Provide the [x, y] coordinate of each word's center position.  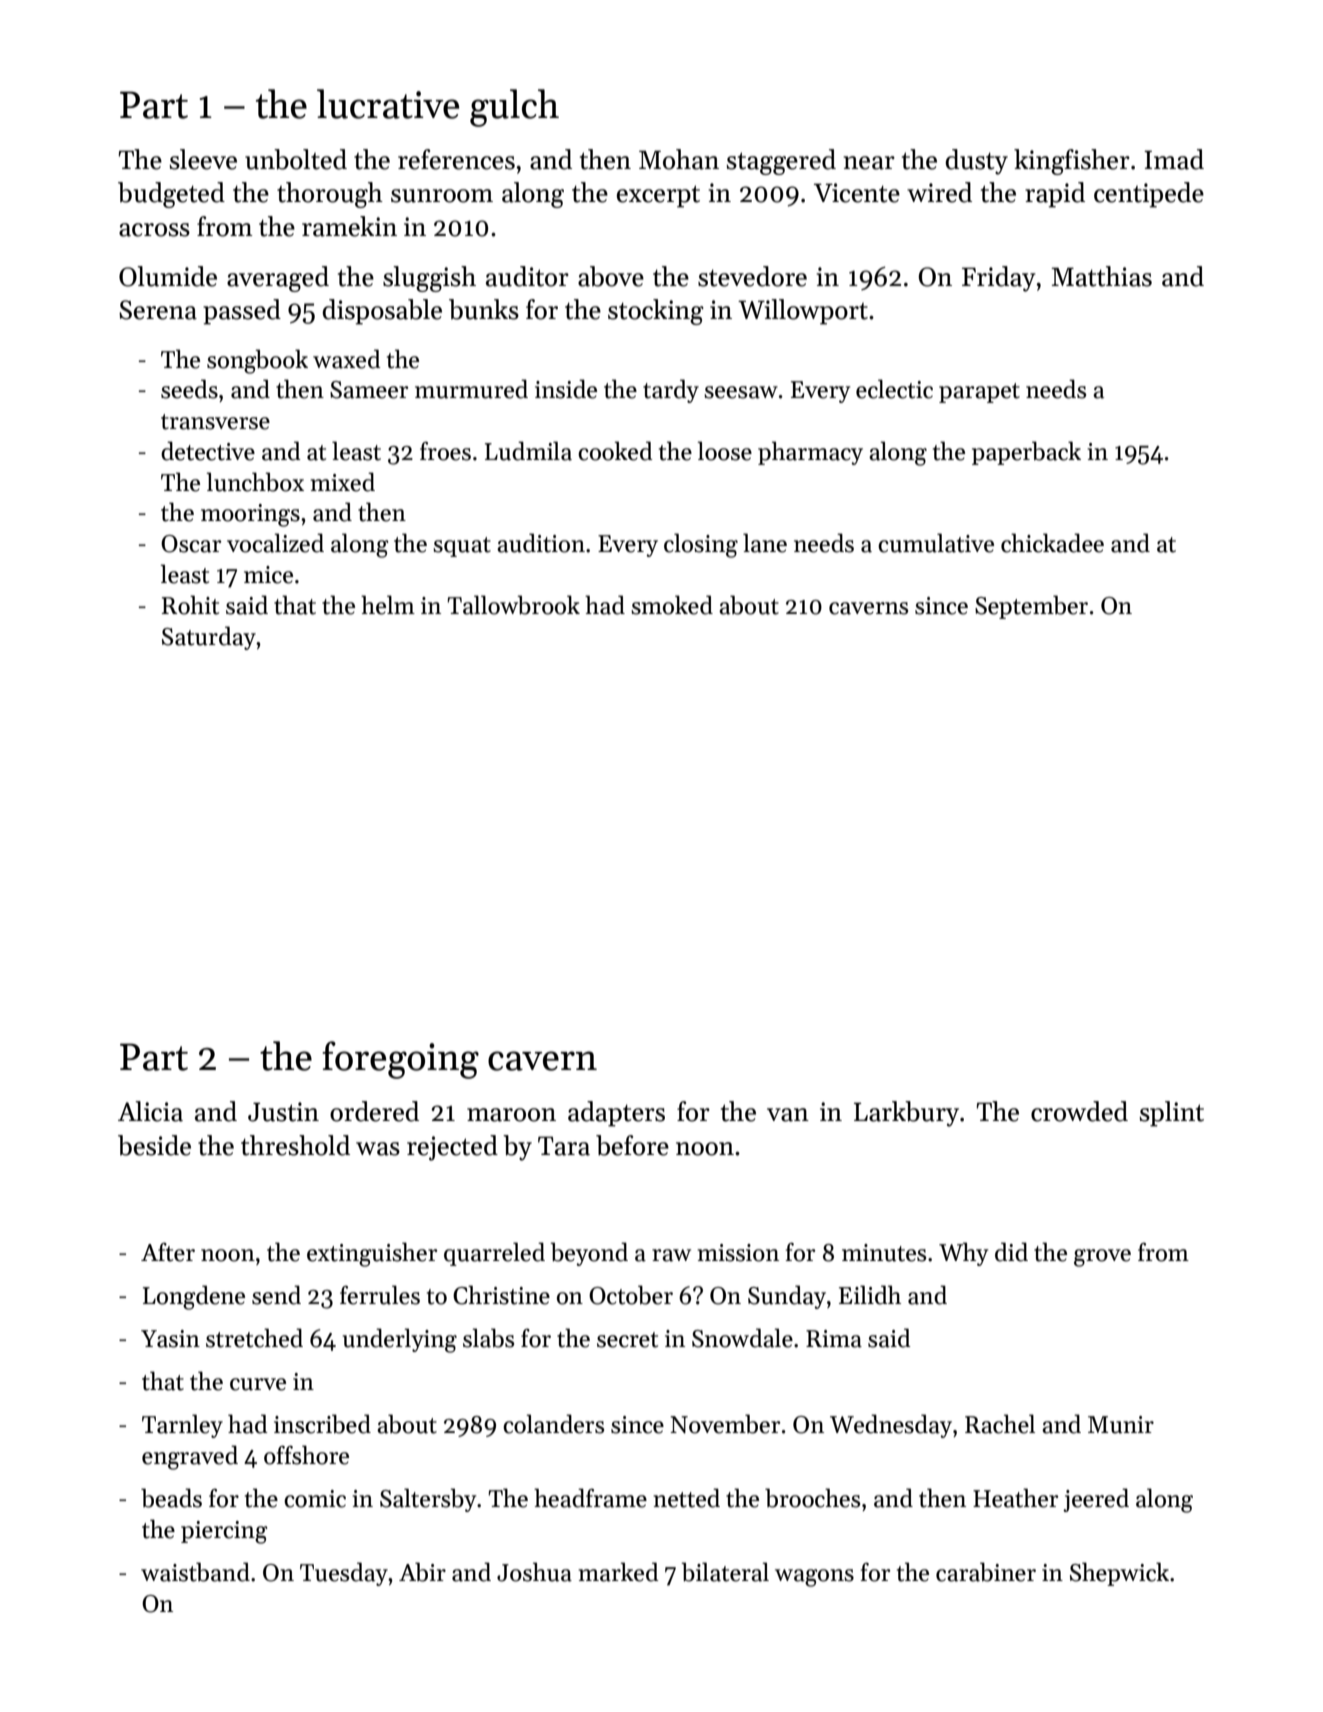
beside [154, 1145]
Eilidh [870, 1295]
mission [738, 1253]
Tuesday [344, 1574]
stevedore [752, 276]
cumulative [936, 543]
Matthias [1101, 276]
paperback [1026, 453]
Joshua [534, 1572]
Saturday [209, 638]
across [154, 230]
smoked [672, 605]
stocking [656, 312]
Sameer [369, 390]
